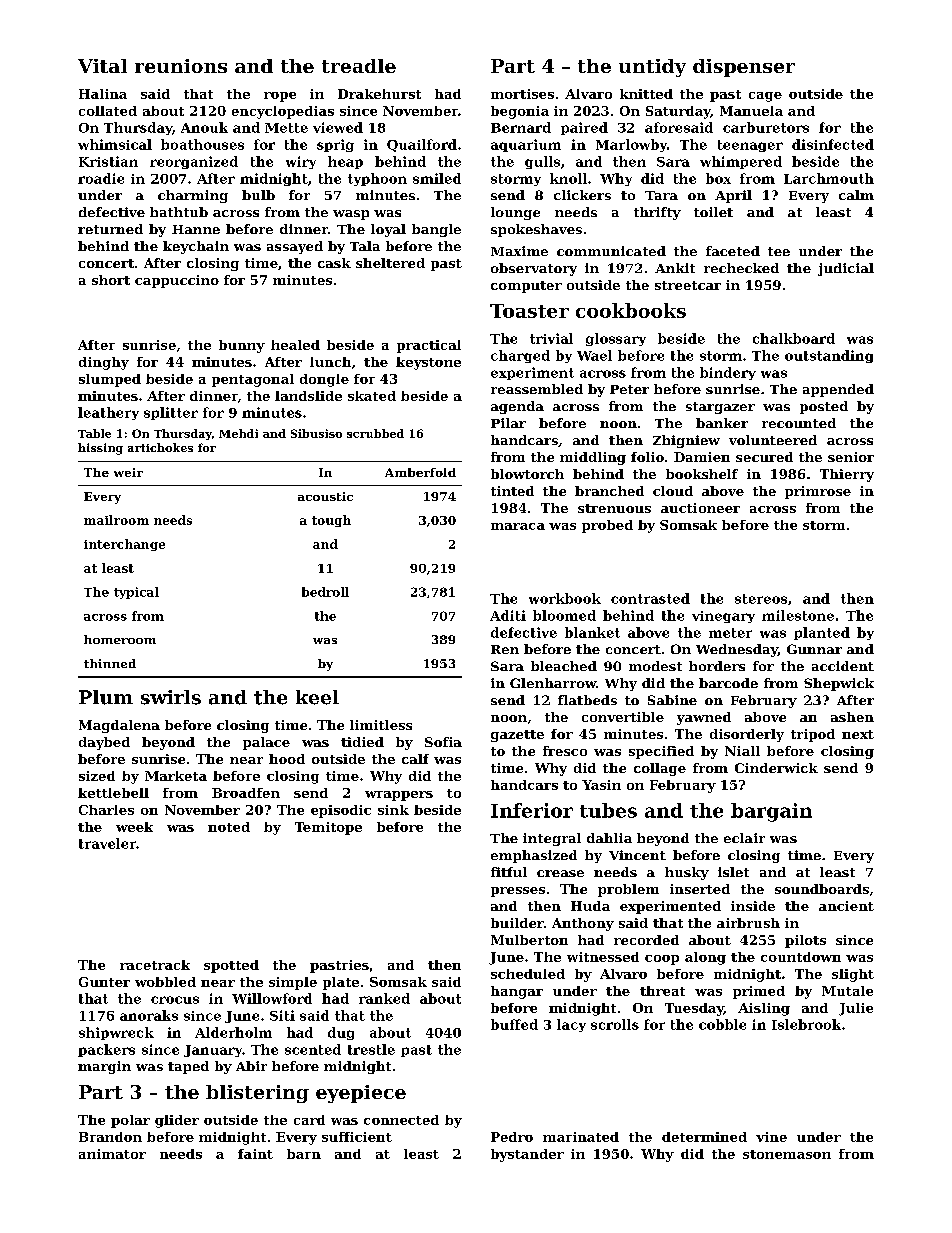 The height and width of the image is (1233, 952). What do you see at coordinates (787, 1154) in the image?
I see `stonemason` at bounding box center [787, 1154].
